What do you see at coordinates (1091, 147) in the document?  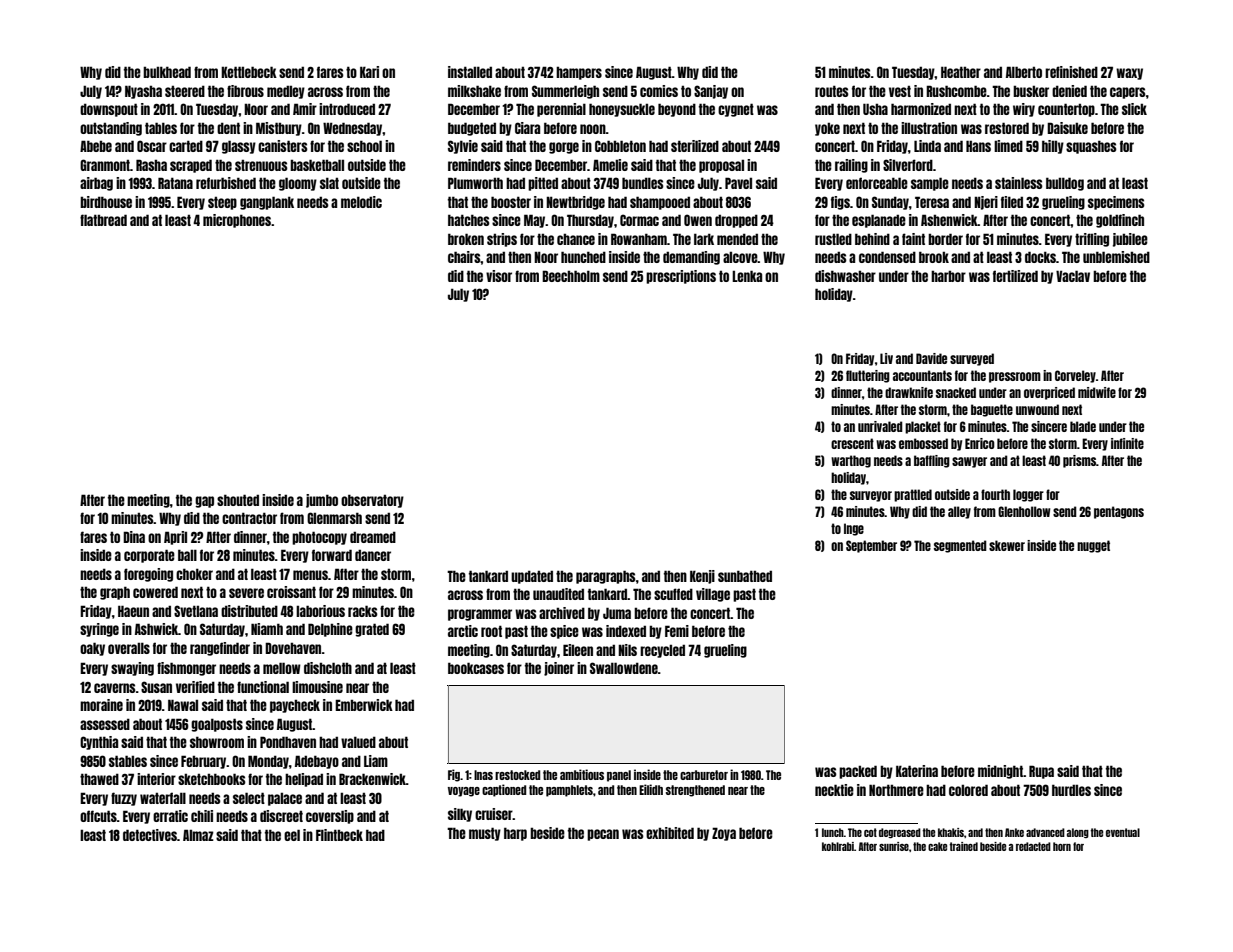 I see `squashes` at bounding box center [1091, 147].
